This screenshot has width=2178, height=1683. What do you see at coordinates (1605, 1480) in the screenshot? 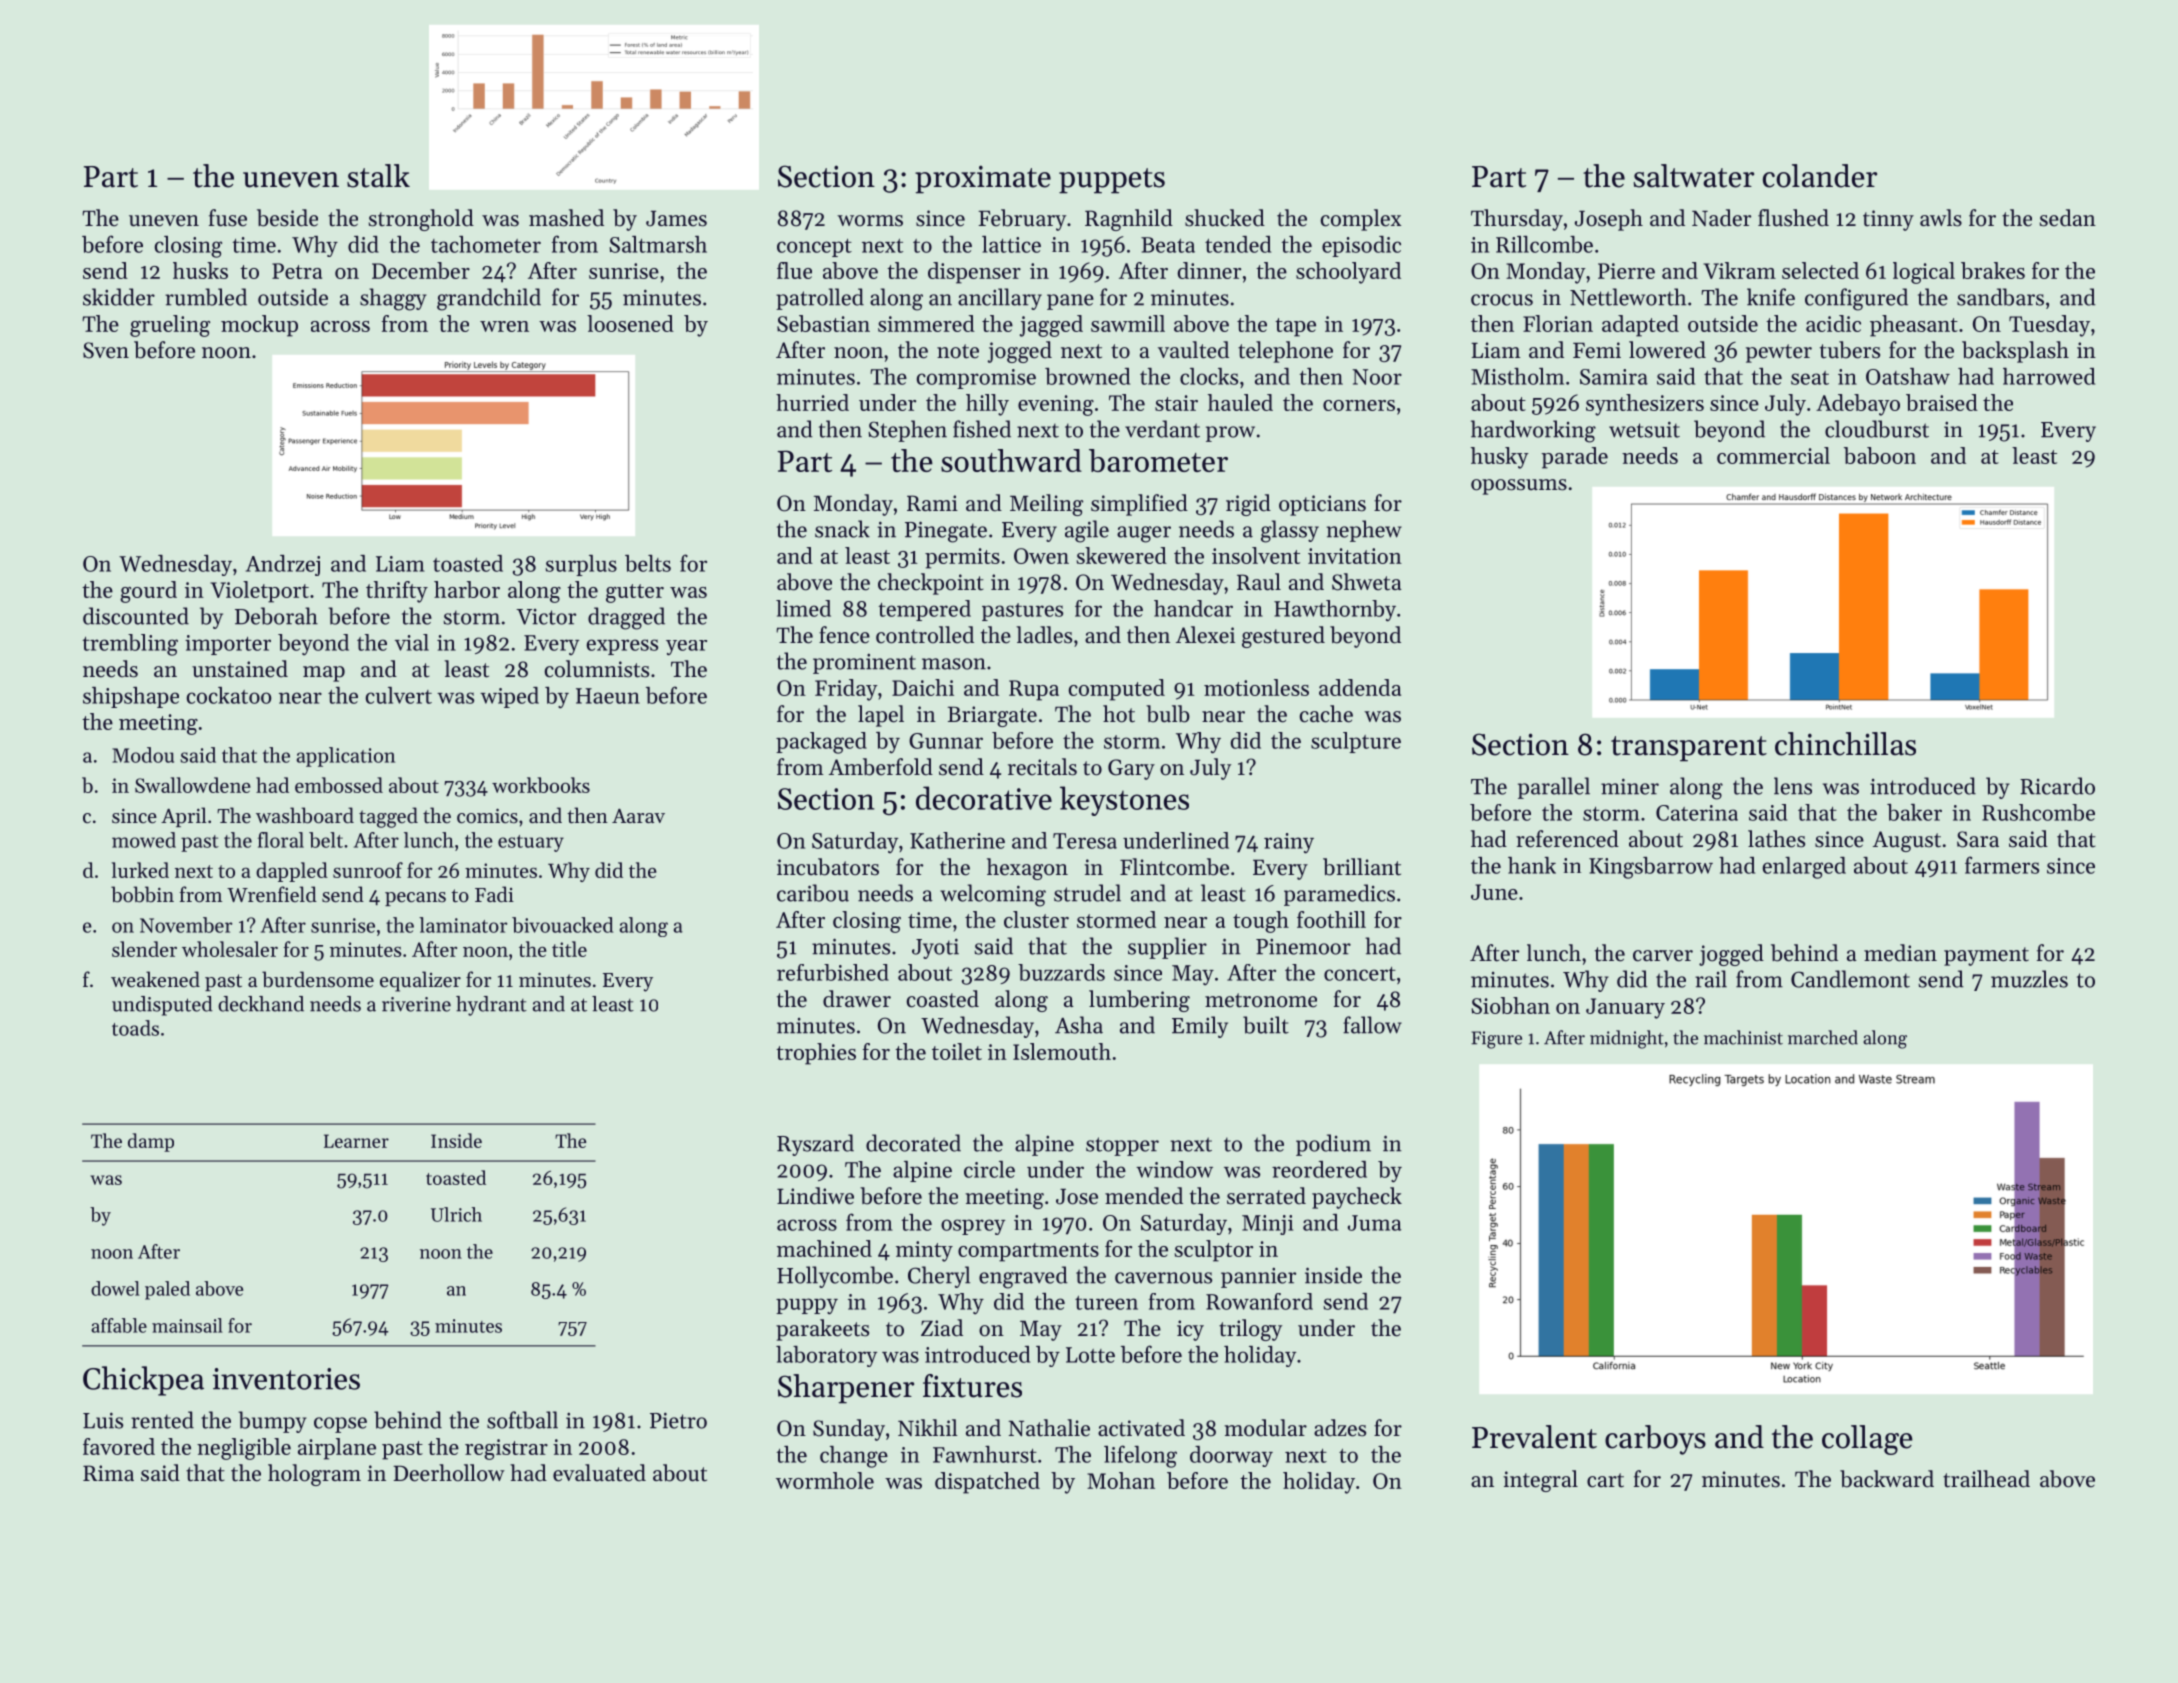
I see `cart` at bounding box center [1605, 1480].
